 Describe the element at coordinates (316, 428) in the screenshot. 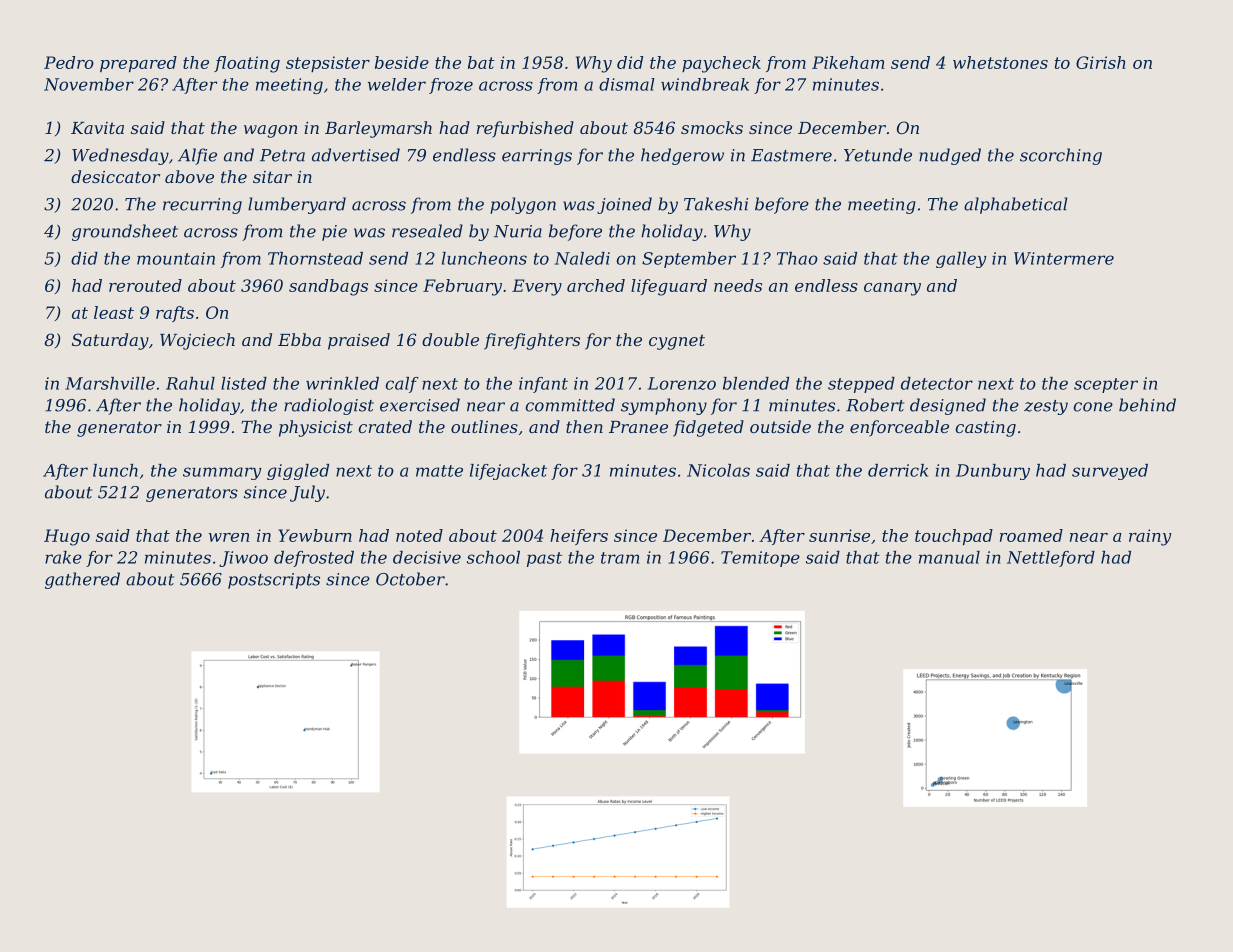

I see `physicist` at that location.
